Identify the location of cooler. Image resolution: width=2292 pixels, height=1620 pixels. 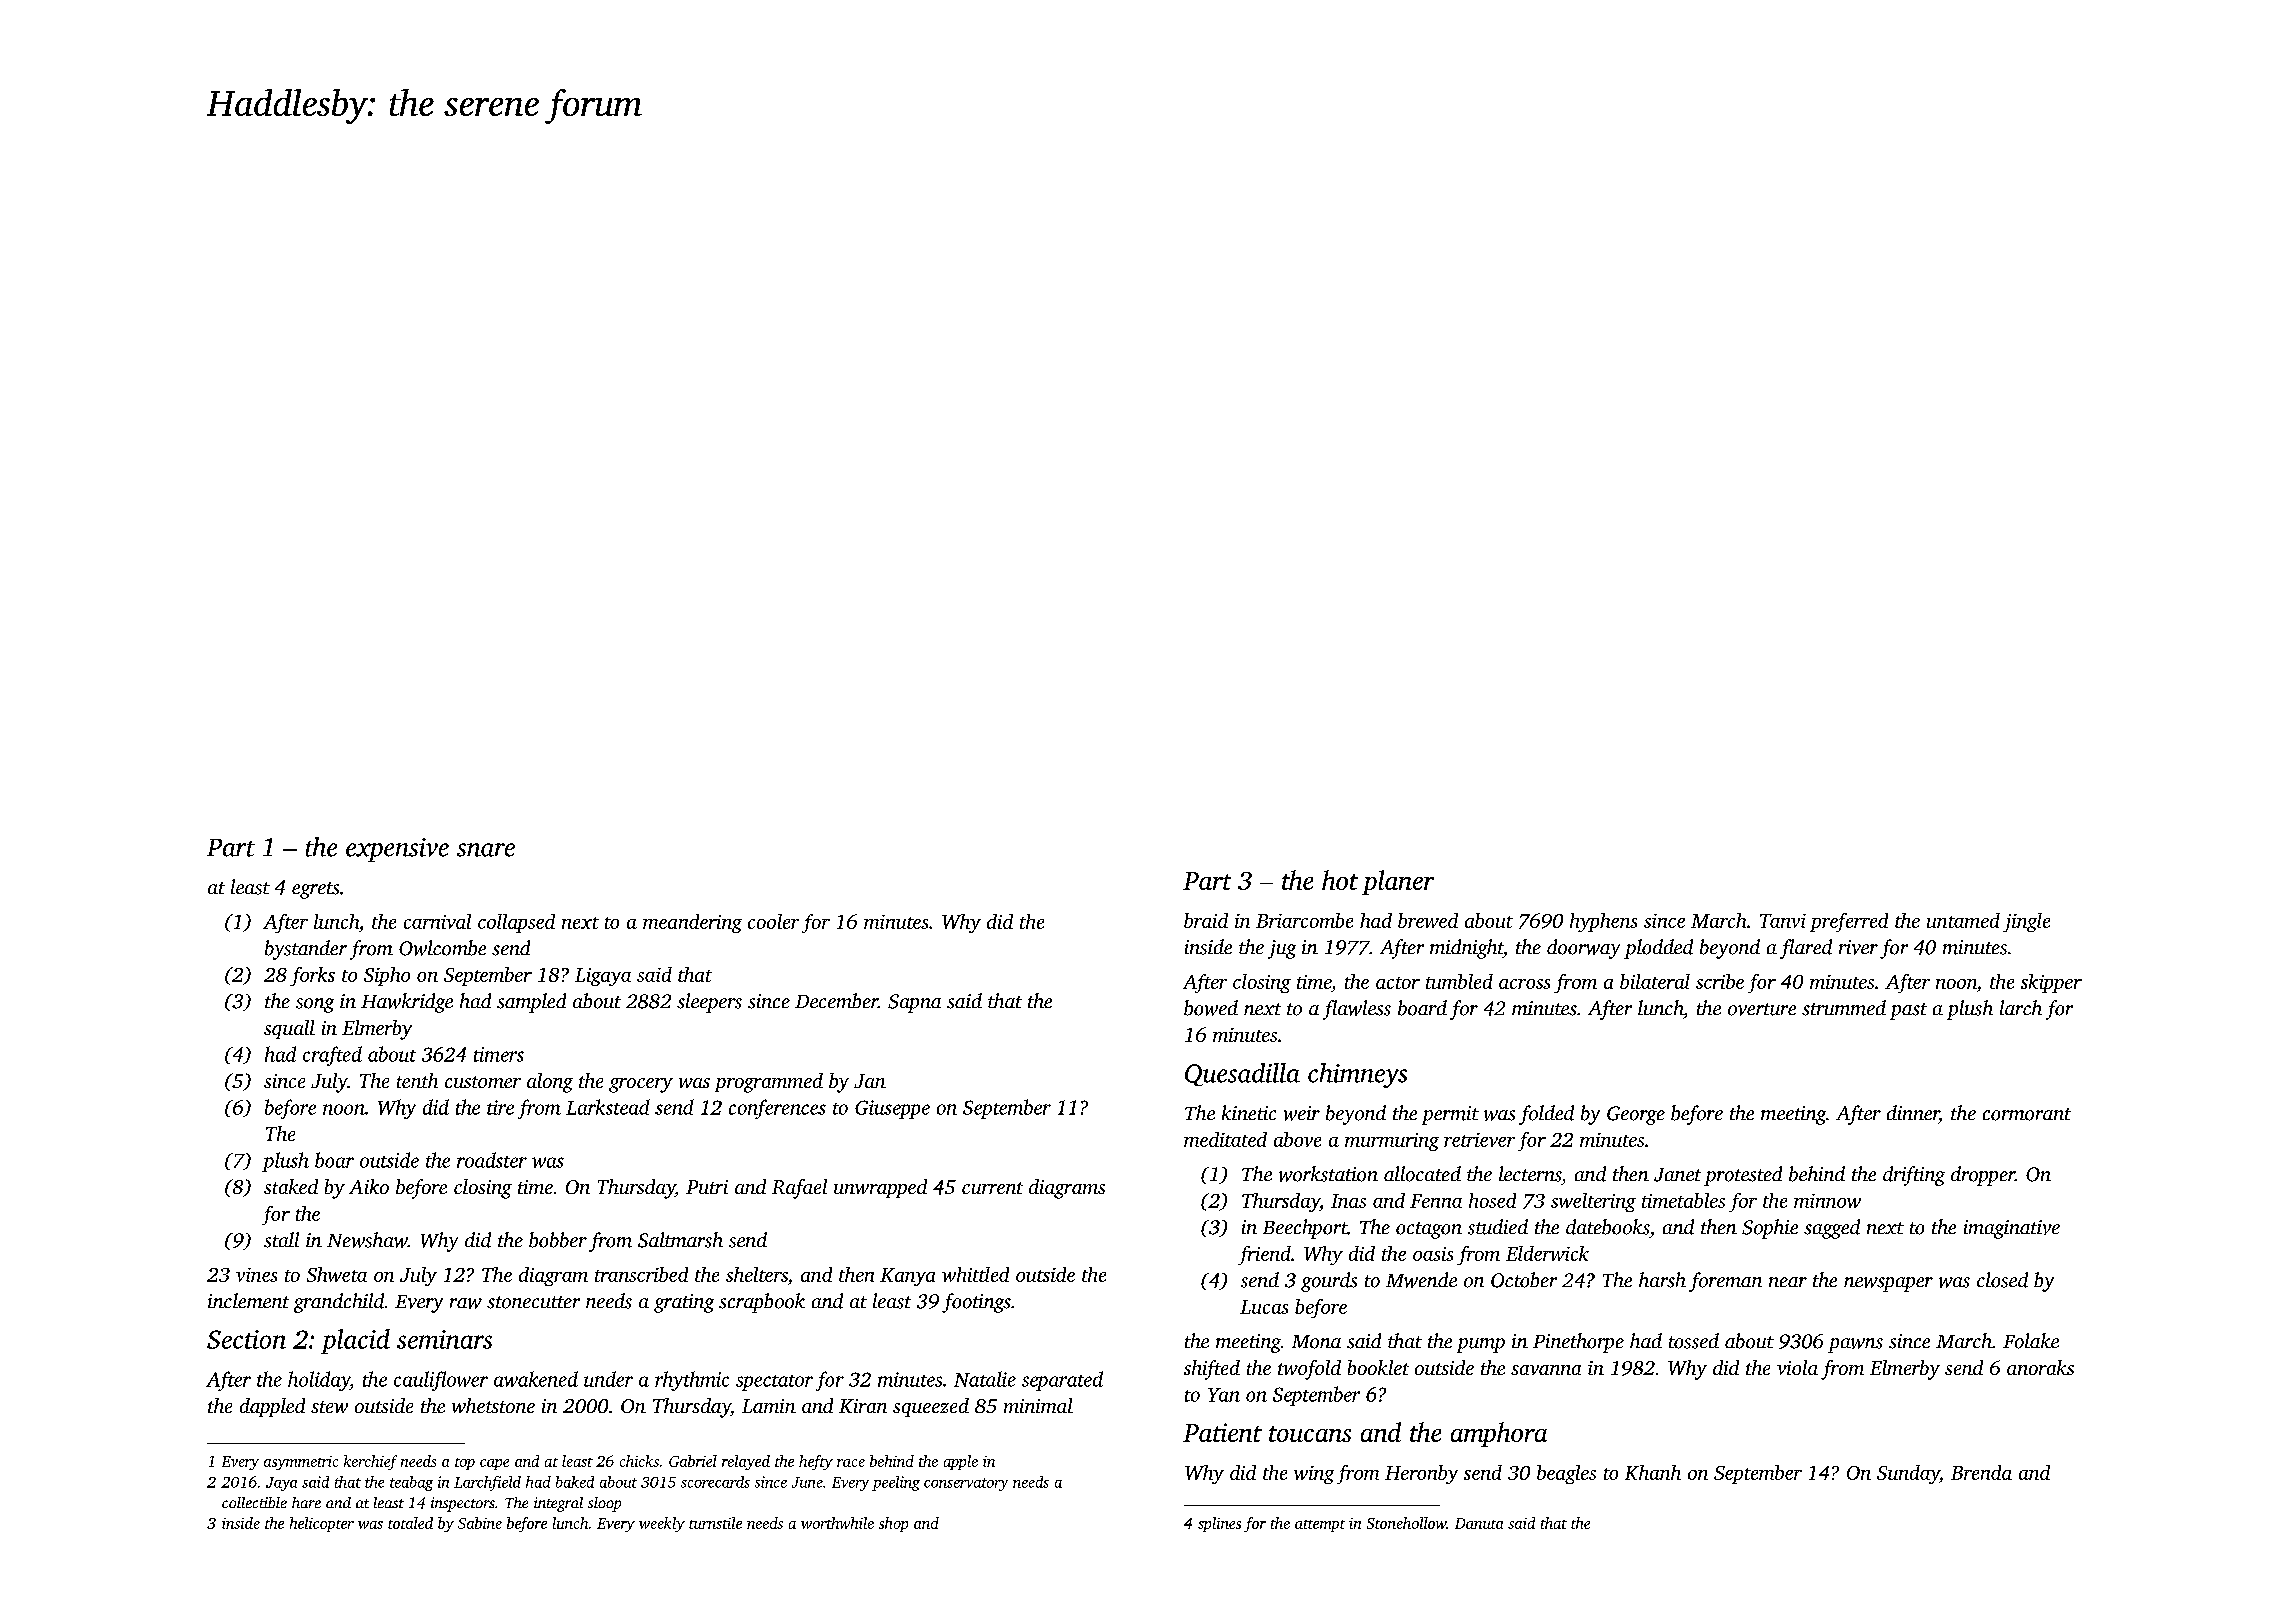
(773, 921).
